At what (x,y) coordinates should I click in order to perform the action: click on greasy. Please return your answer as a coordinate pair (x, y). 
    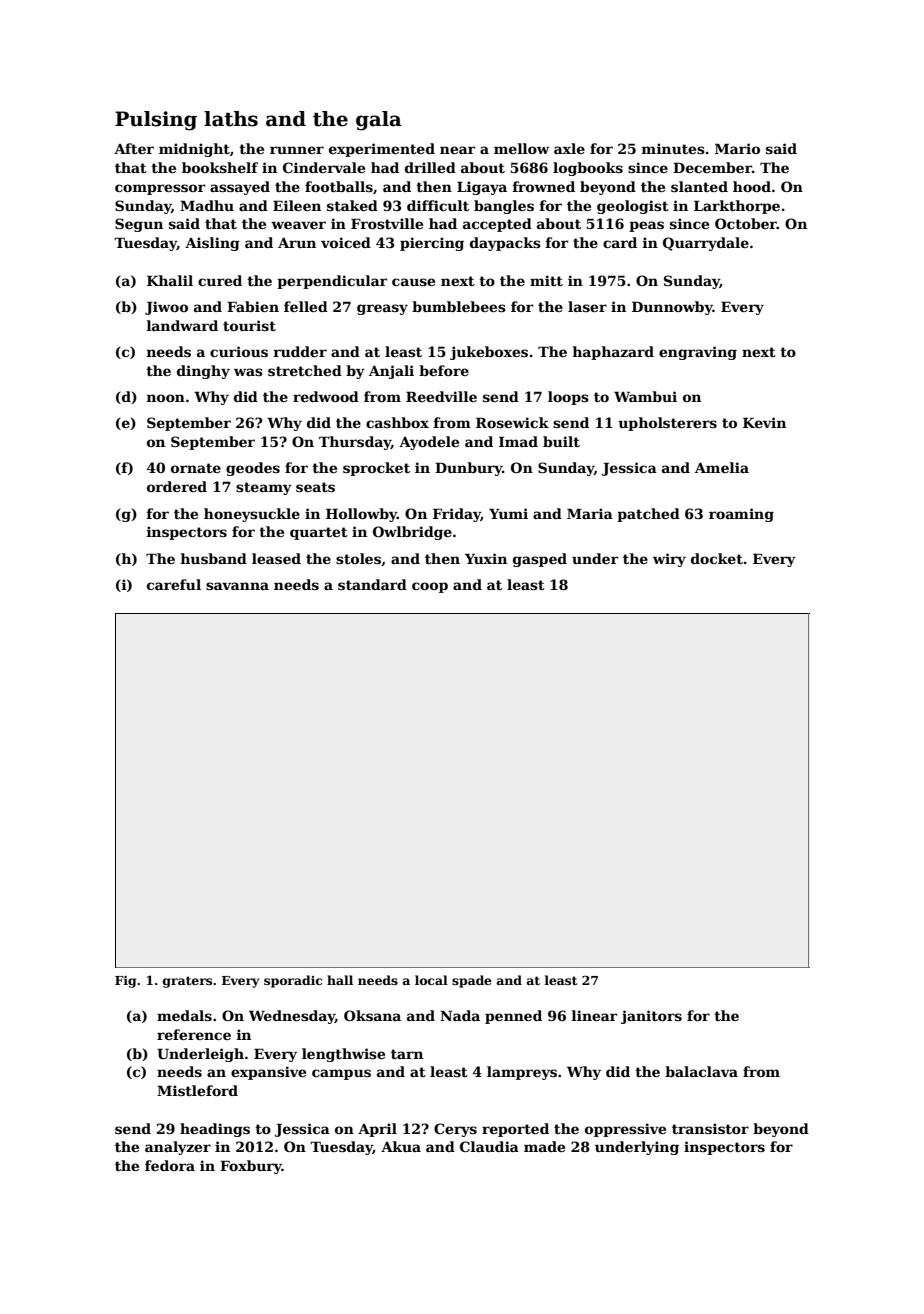
    Looking at the image, I should click on (382, 309).
